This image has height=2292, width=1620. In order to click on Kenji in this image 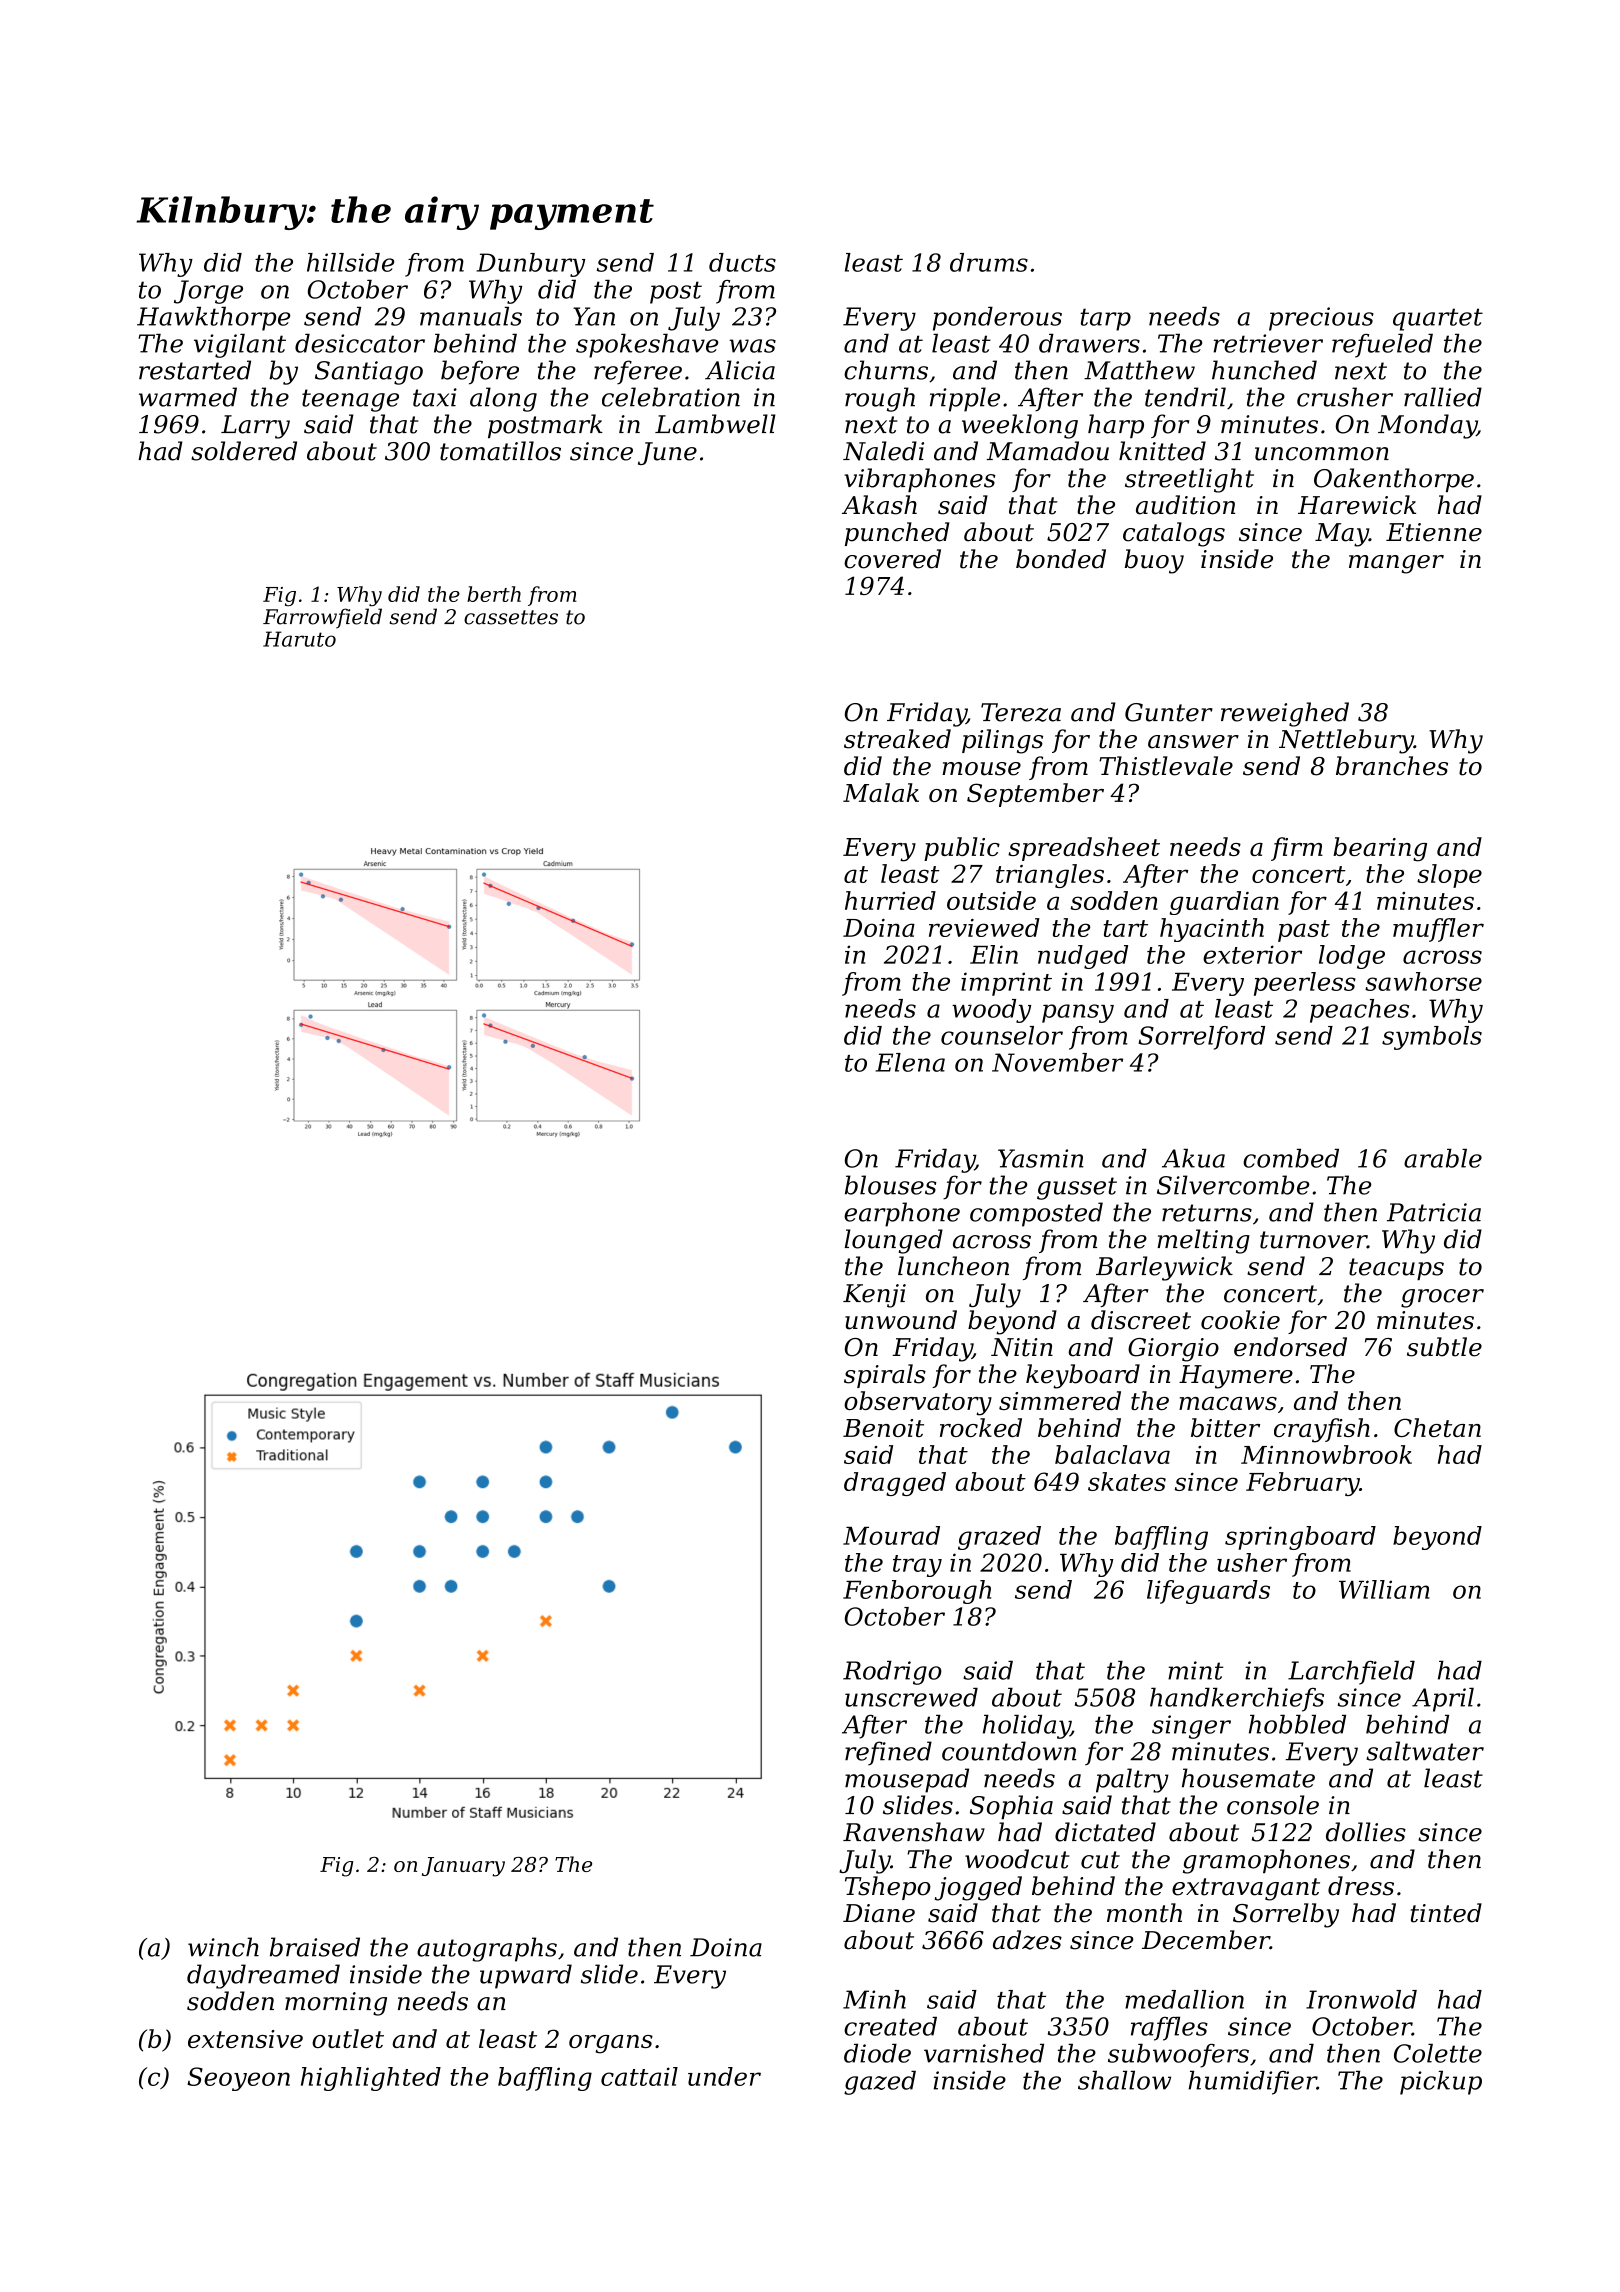, I will do `click(874, 1296)`.
